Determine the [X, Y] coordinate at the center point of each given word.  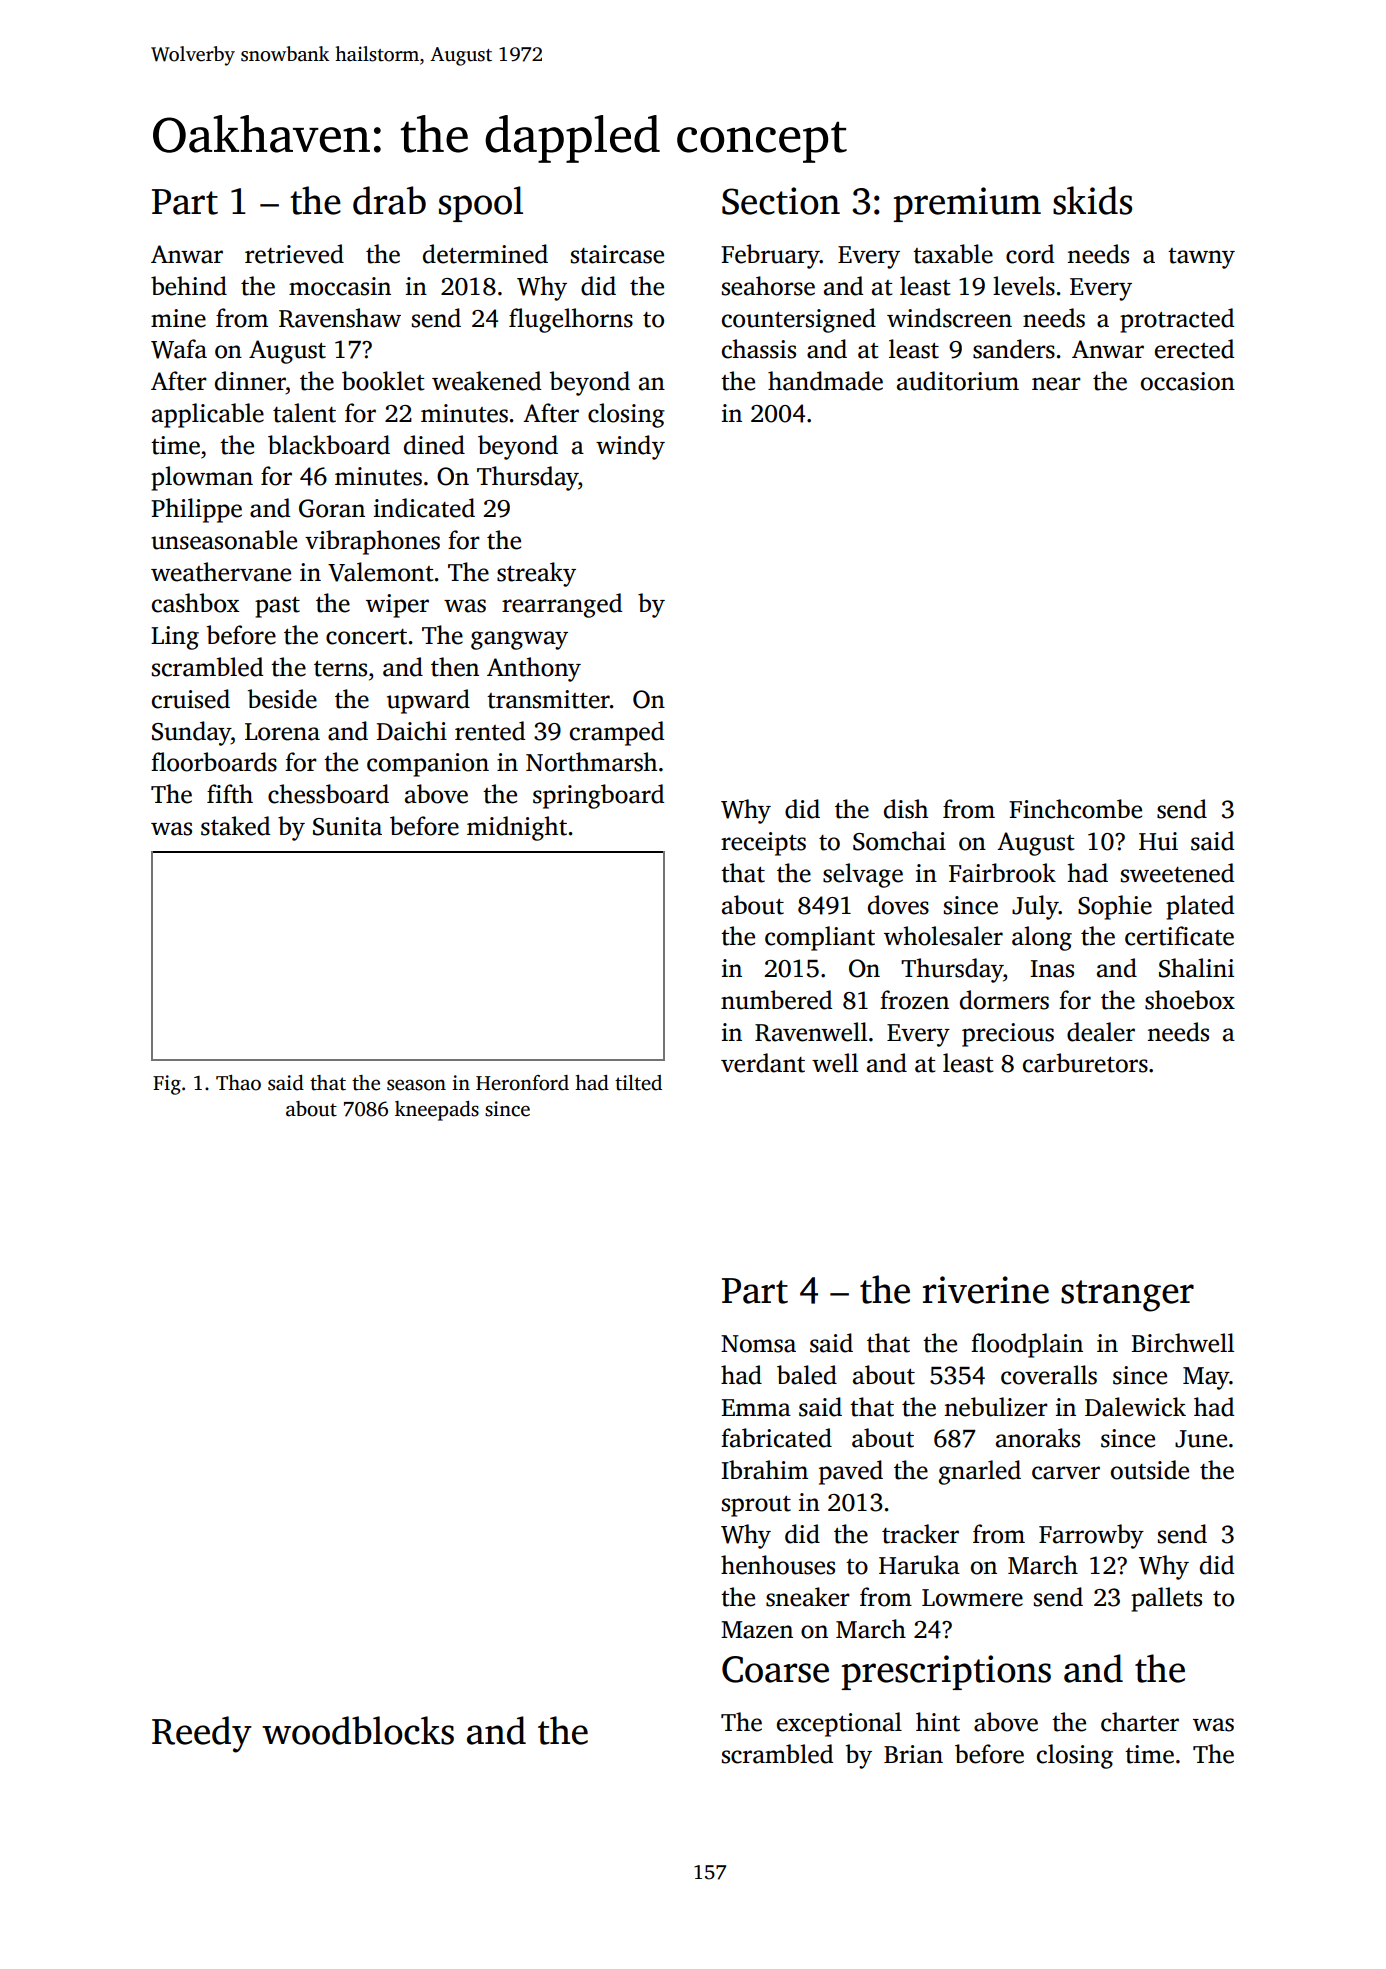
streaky [536, 574]
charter [1140, 1722]
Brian [913, 1754]
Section [781, 201]
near [1056, 384]
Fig [167, 1085]
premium [967, 204]
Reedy [202, 1734]
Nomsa [758, 1344]
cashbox [196, 603]
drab [389, 200]
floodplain [1027, 1345]
